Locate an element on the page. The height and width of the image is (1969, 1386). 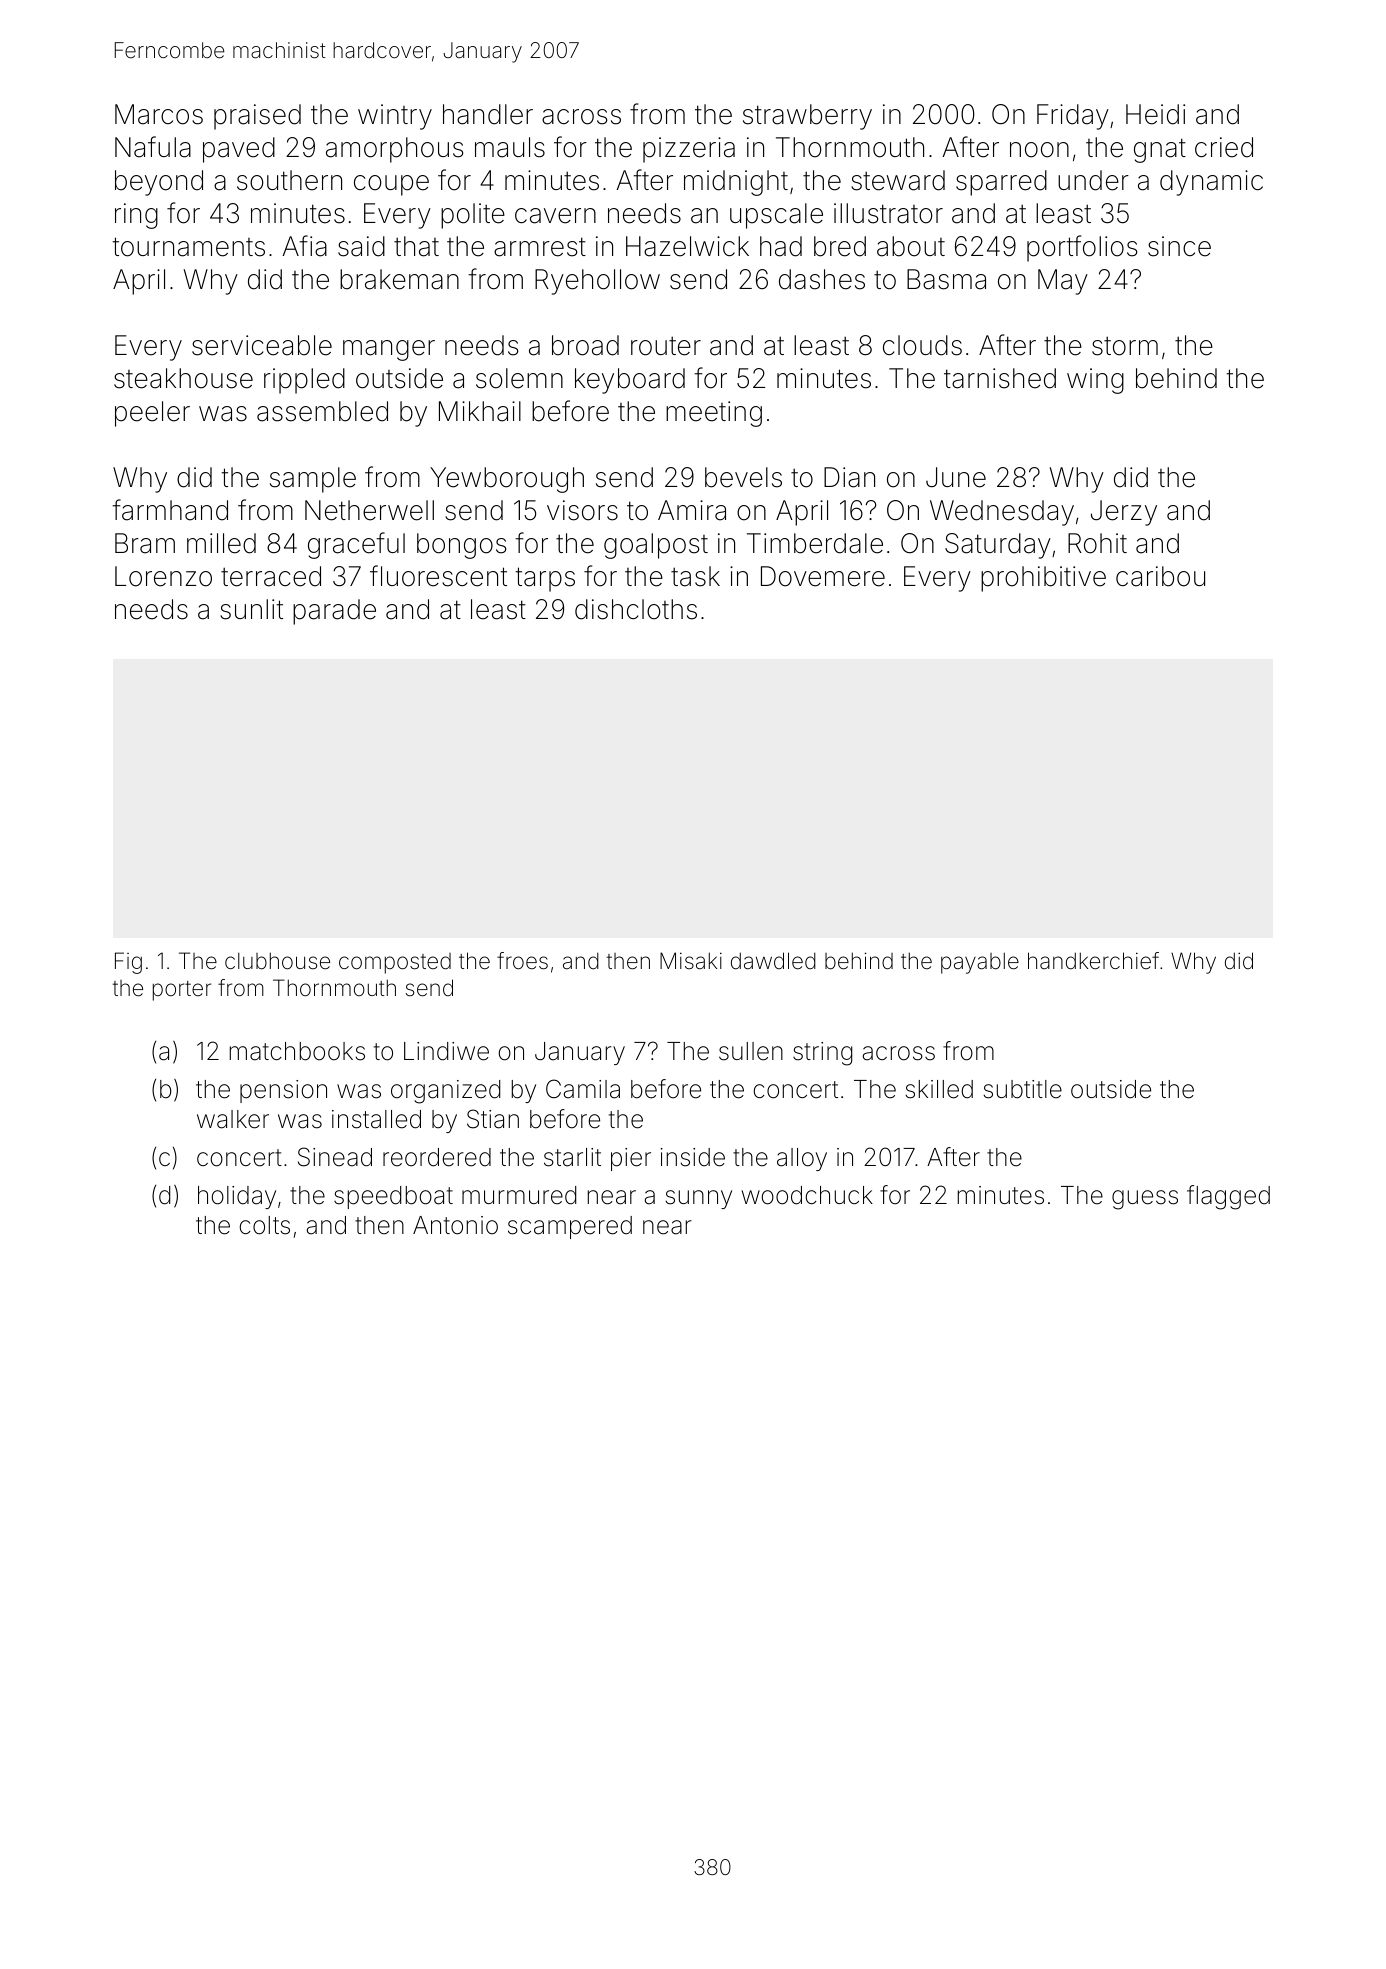
Fig is located at coordinates (128, 963).
